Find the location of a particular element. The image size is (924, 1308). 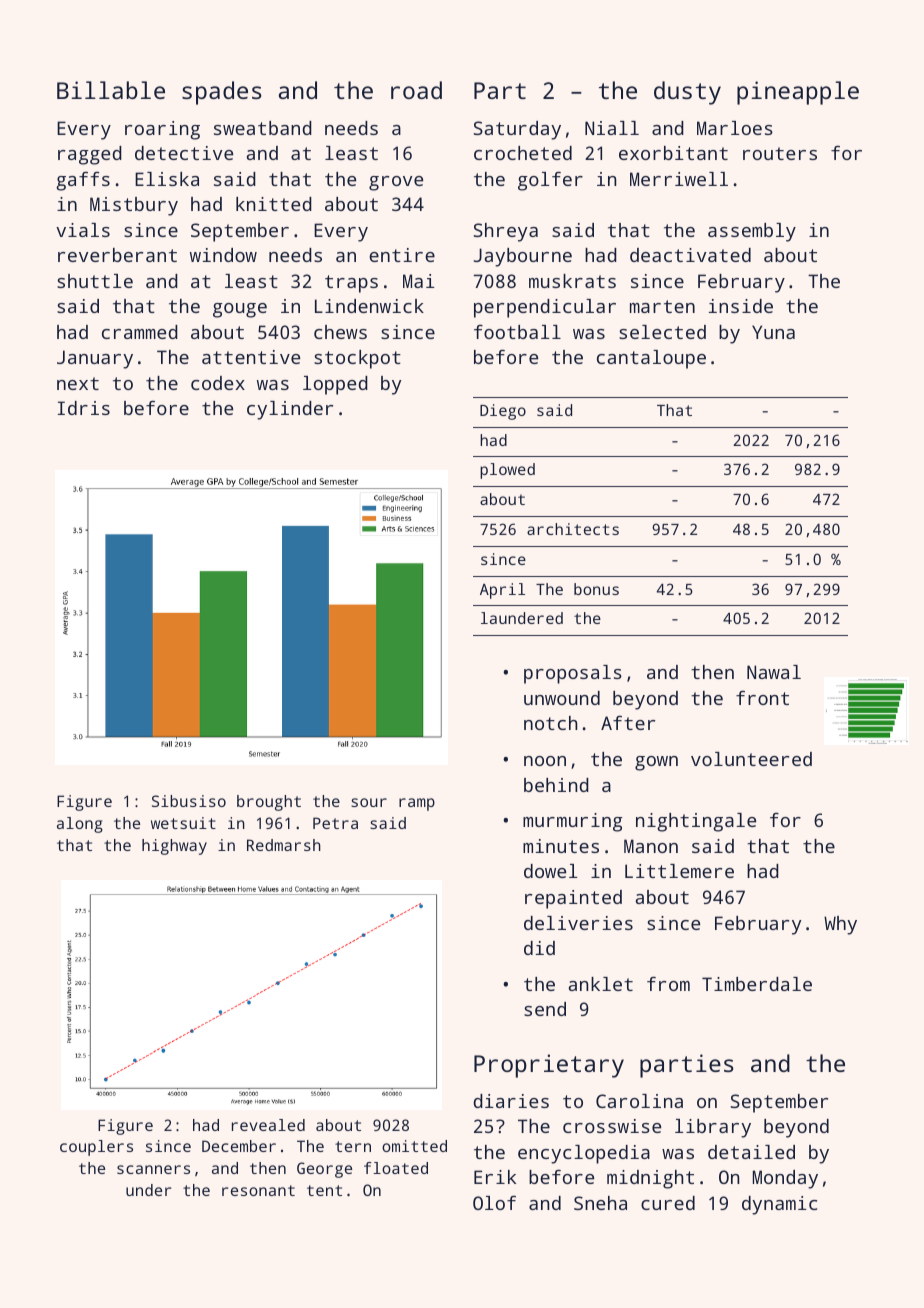

crocheted is located at coordinates (523, 153).
